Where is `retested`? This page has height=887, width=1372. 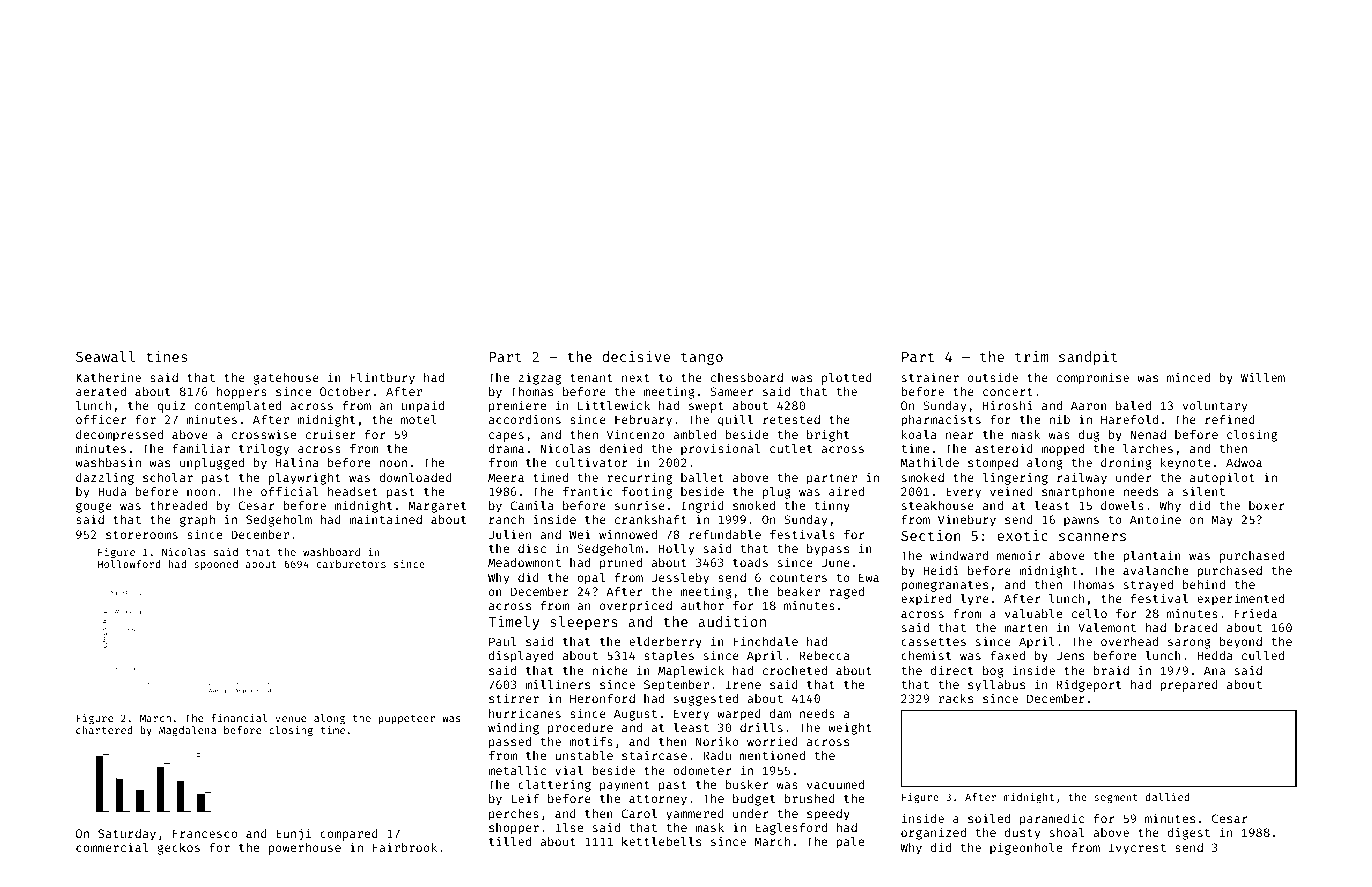
retested is located at coordinates (791, 419).
